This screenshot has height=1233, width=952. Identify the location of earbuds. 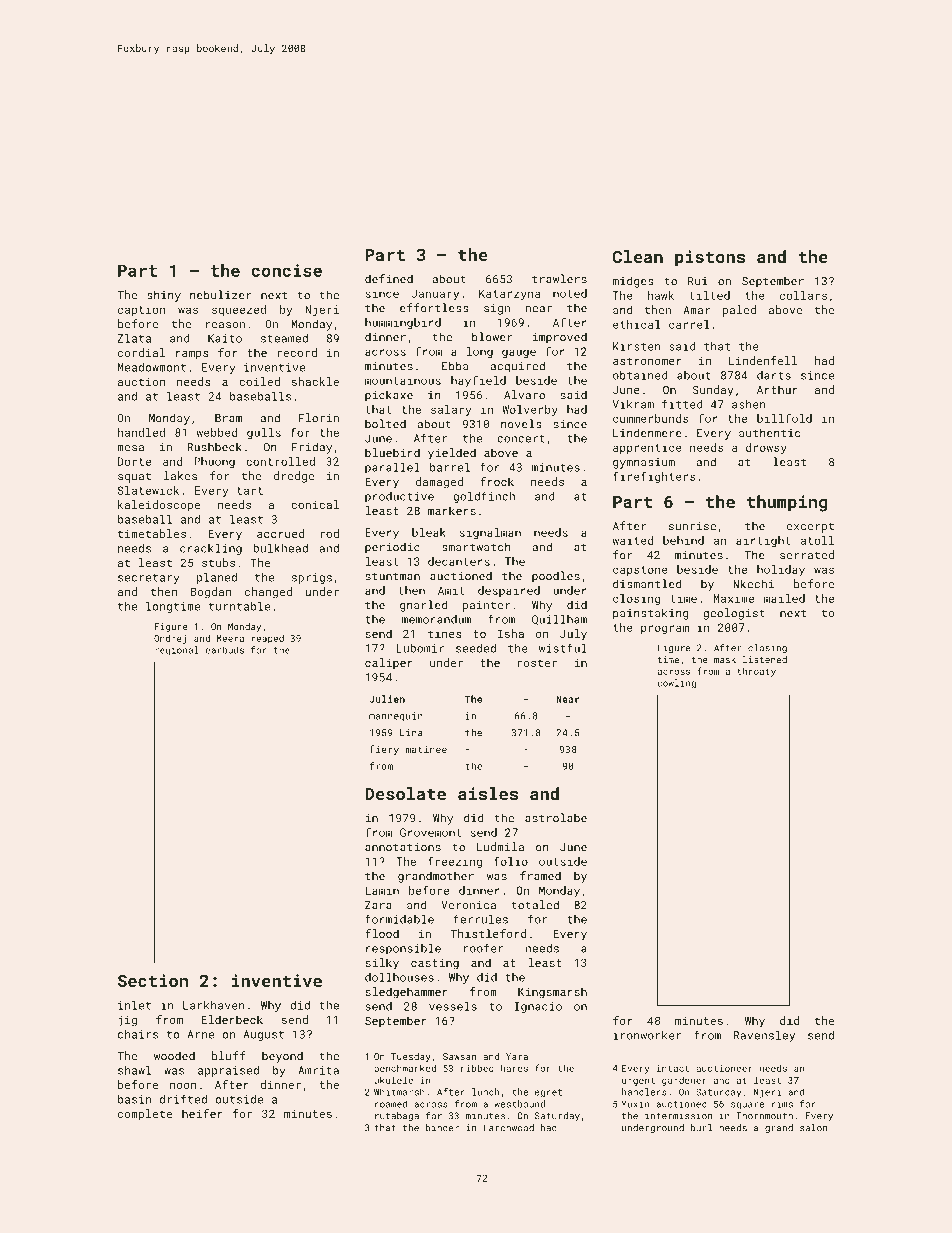
(224, 650).
